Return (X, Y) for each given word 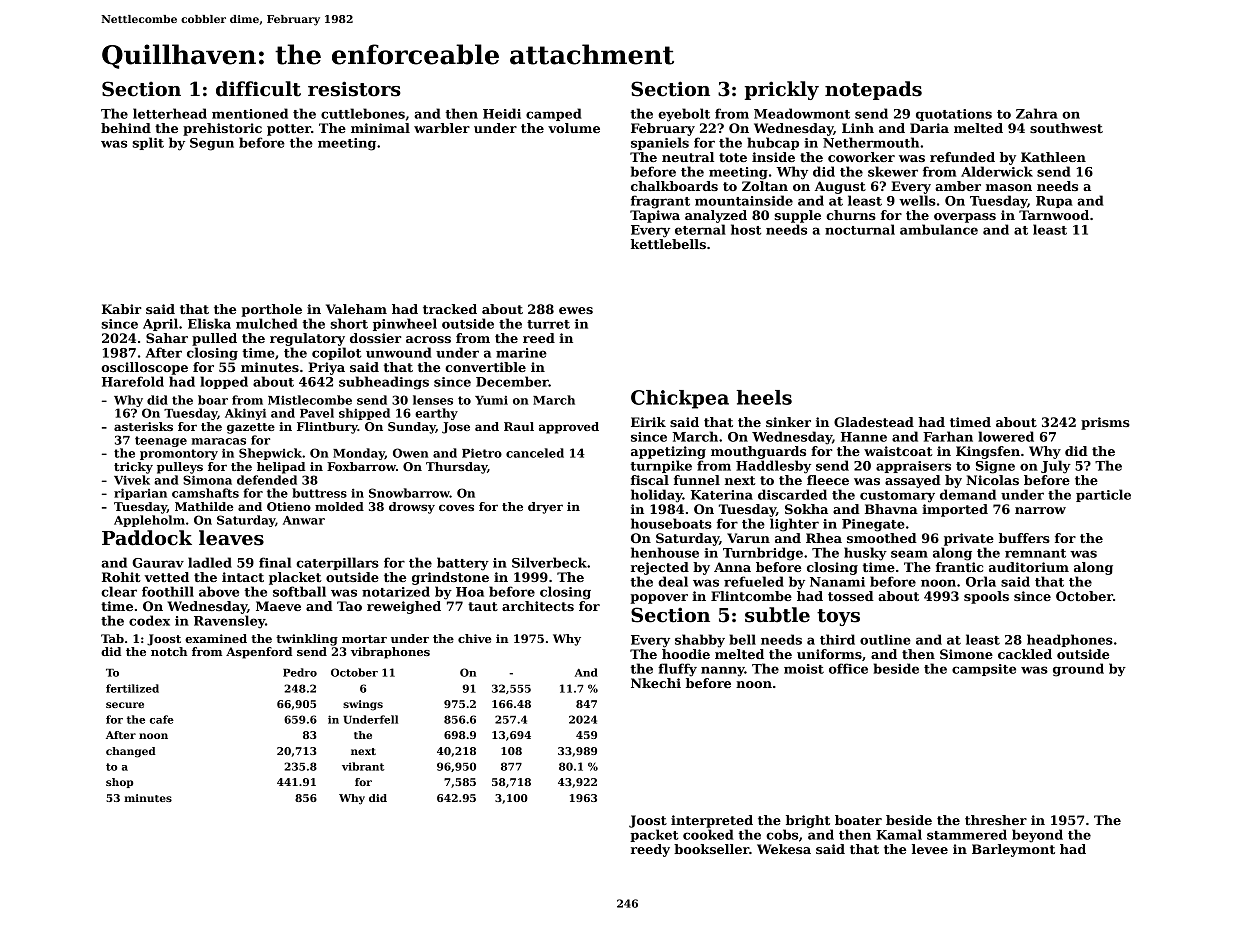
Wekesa (784, 849)
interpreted (712, 821)
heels (764, 397)
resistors (354, 89)
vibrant (363, 766)
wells (917, 200)
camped (554, 114)
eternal (700, 229)
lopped (224, 382)
